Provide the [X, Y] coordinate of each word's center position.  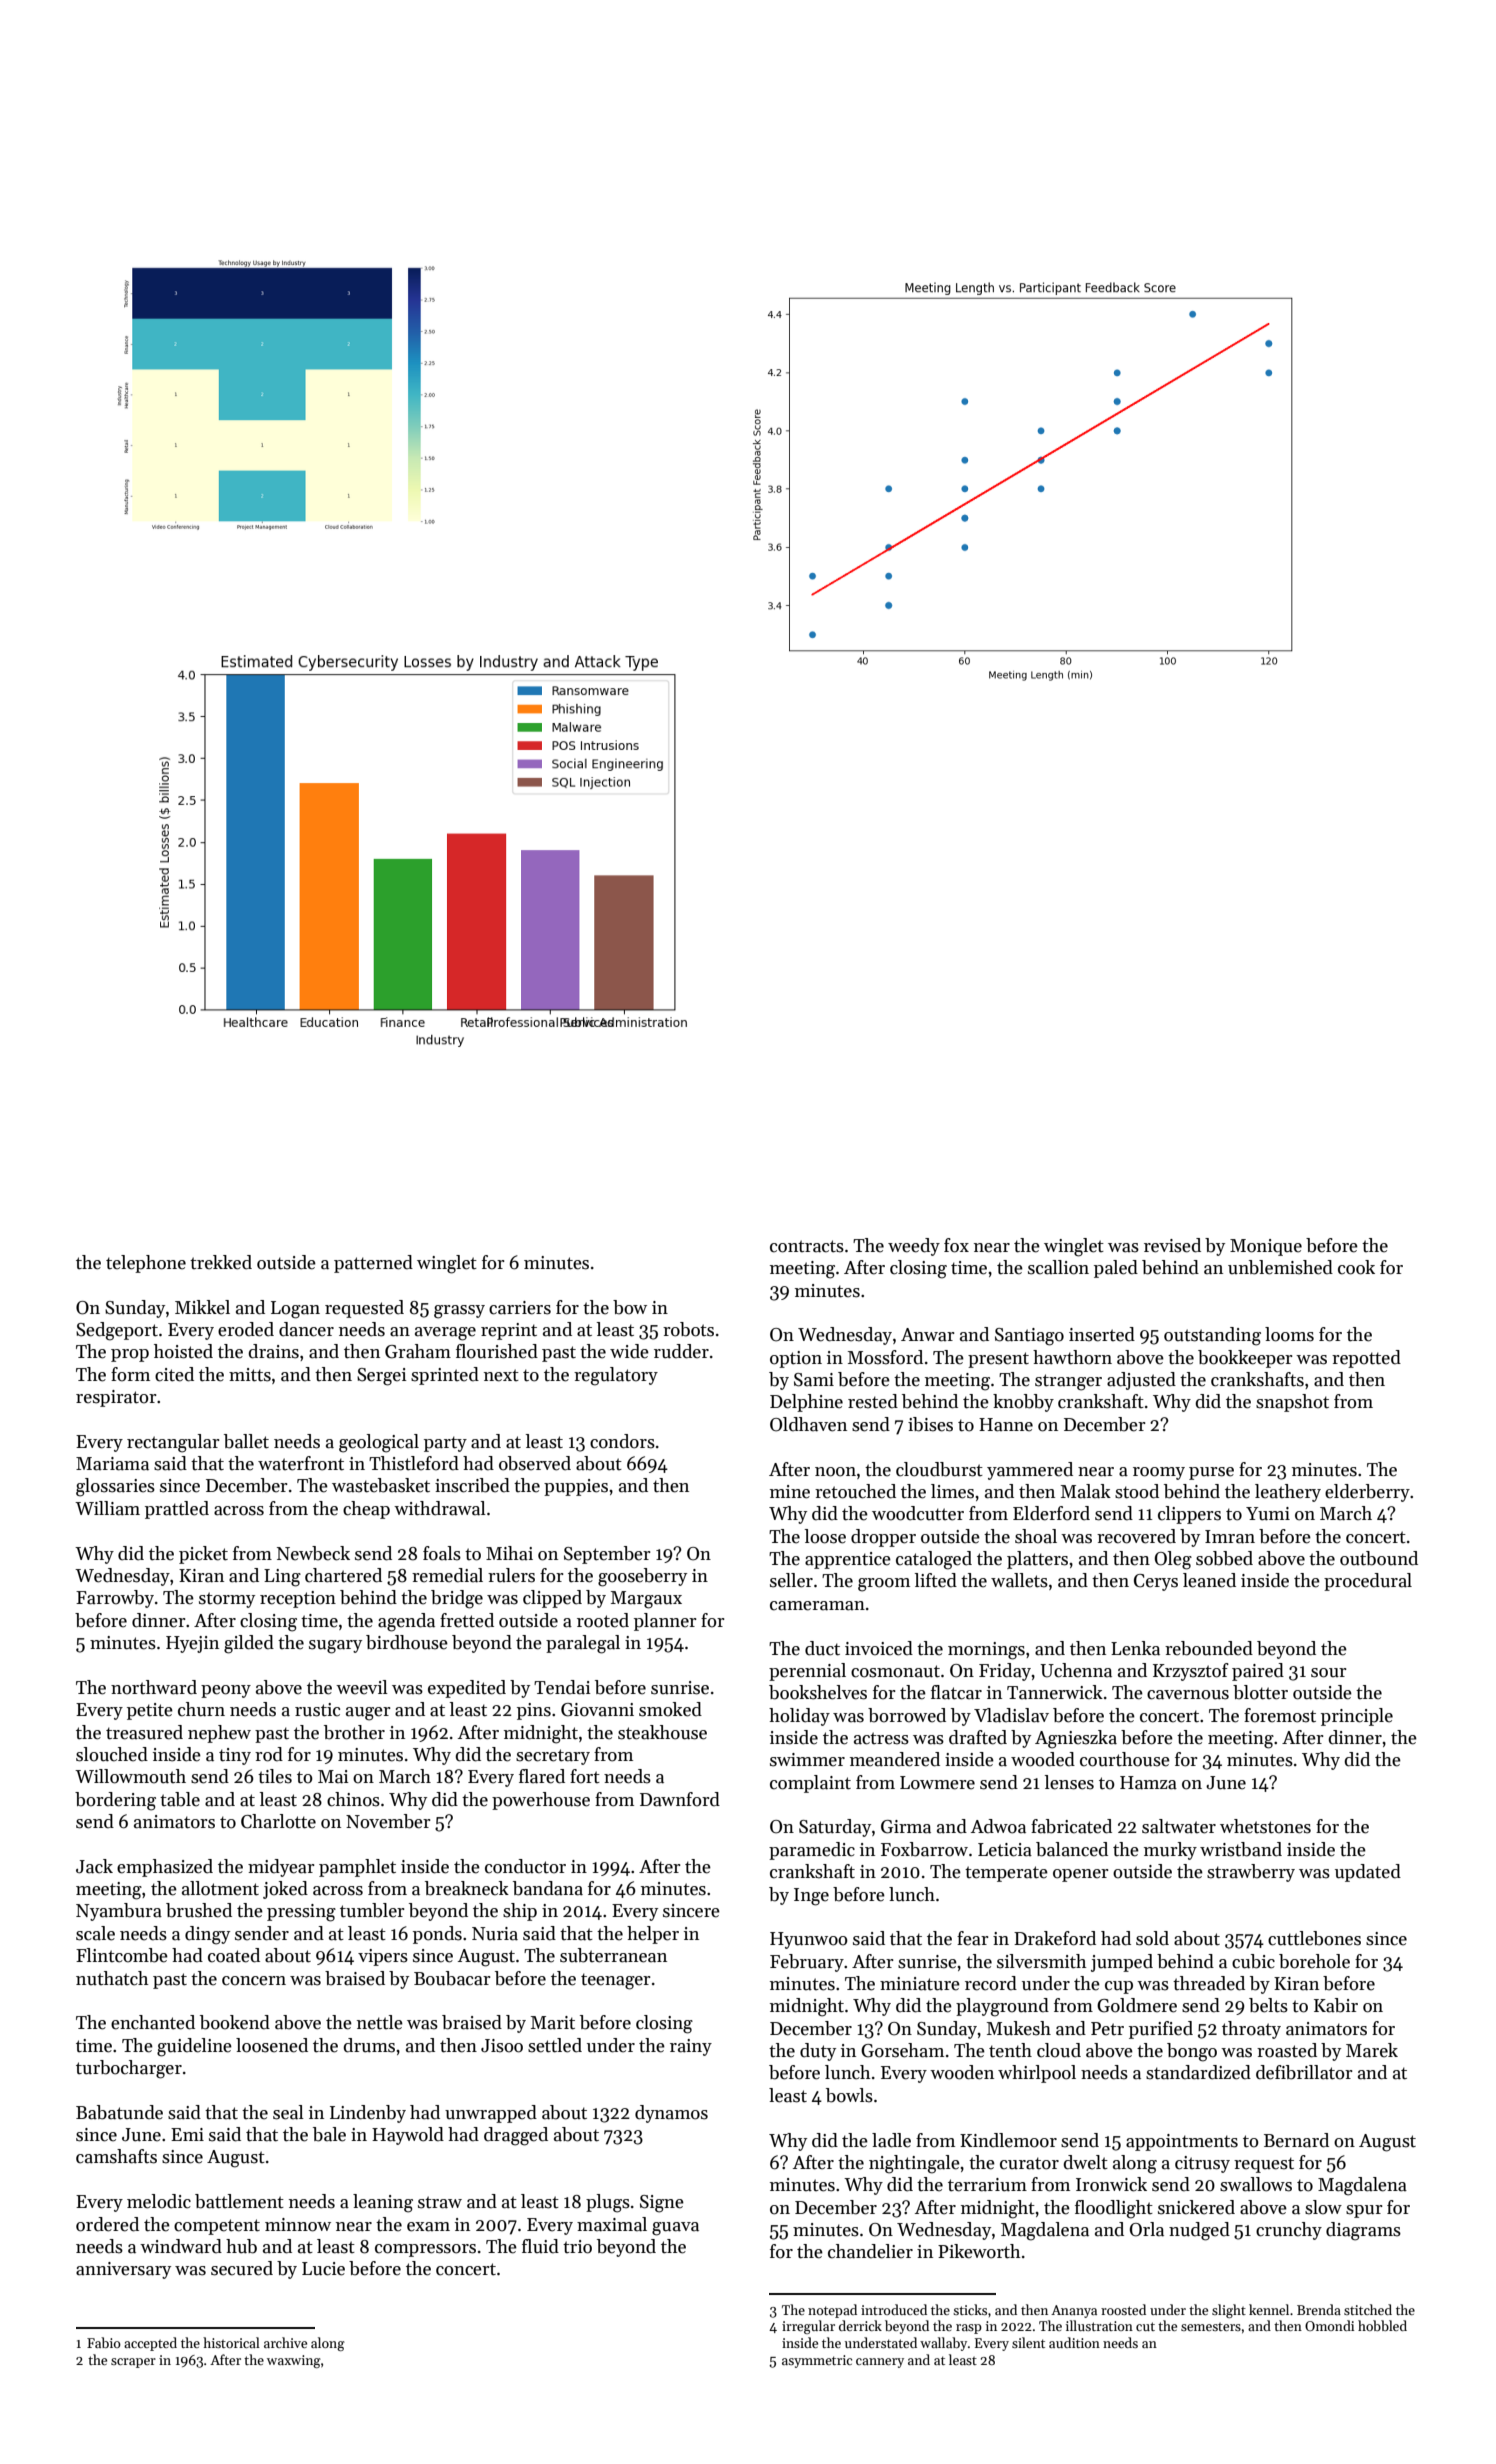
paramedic [812, 1851]
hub [241, 2246]
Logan [295, 1310]
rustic [317, 1710]
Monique [1266, 1247]
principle [1357, 1717]
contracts [807, 1246]
